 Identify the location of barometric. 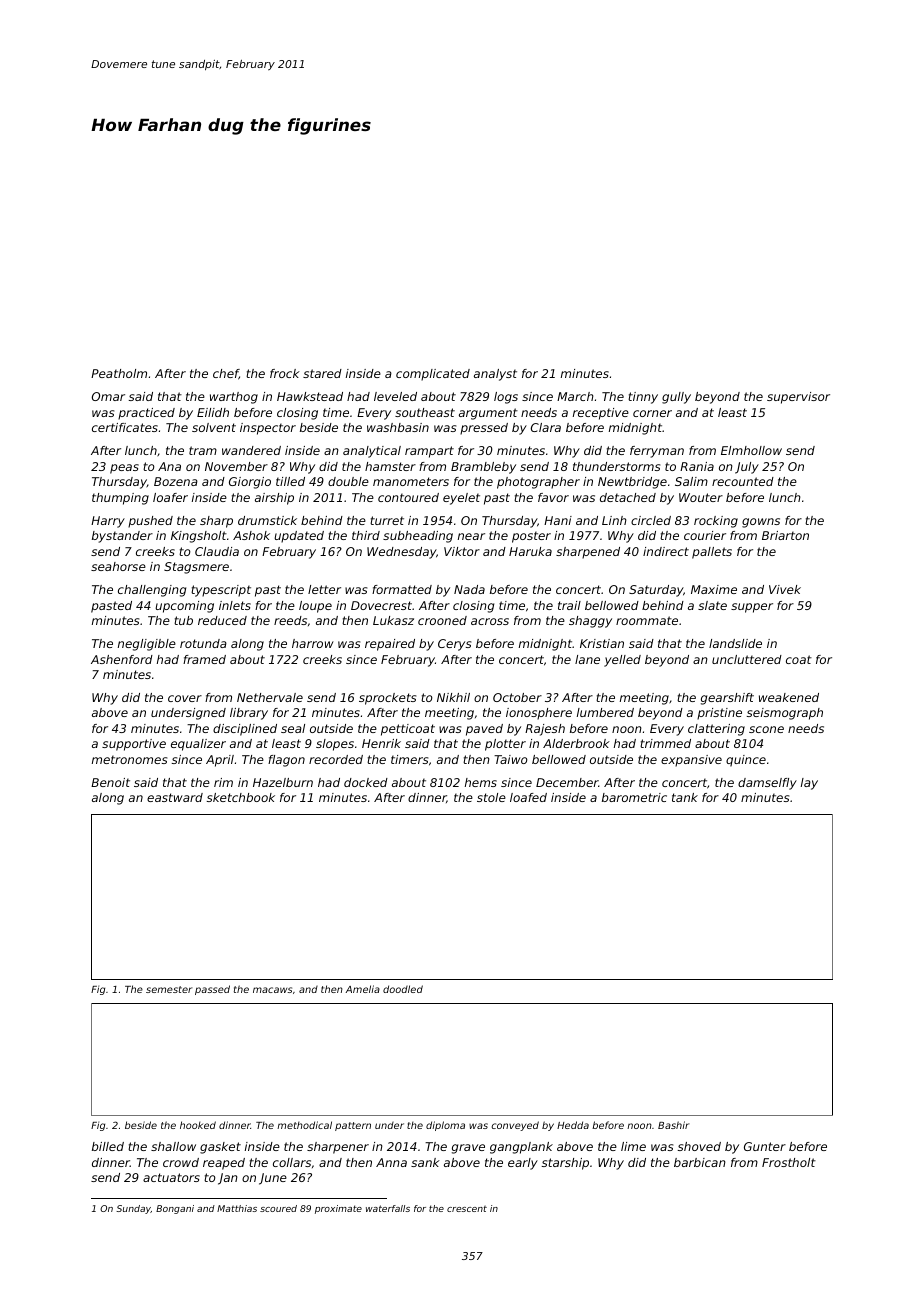
(634, 797).
